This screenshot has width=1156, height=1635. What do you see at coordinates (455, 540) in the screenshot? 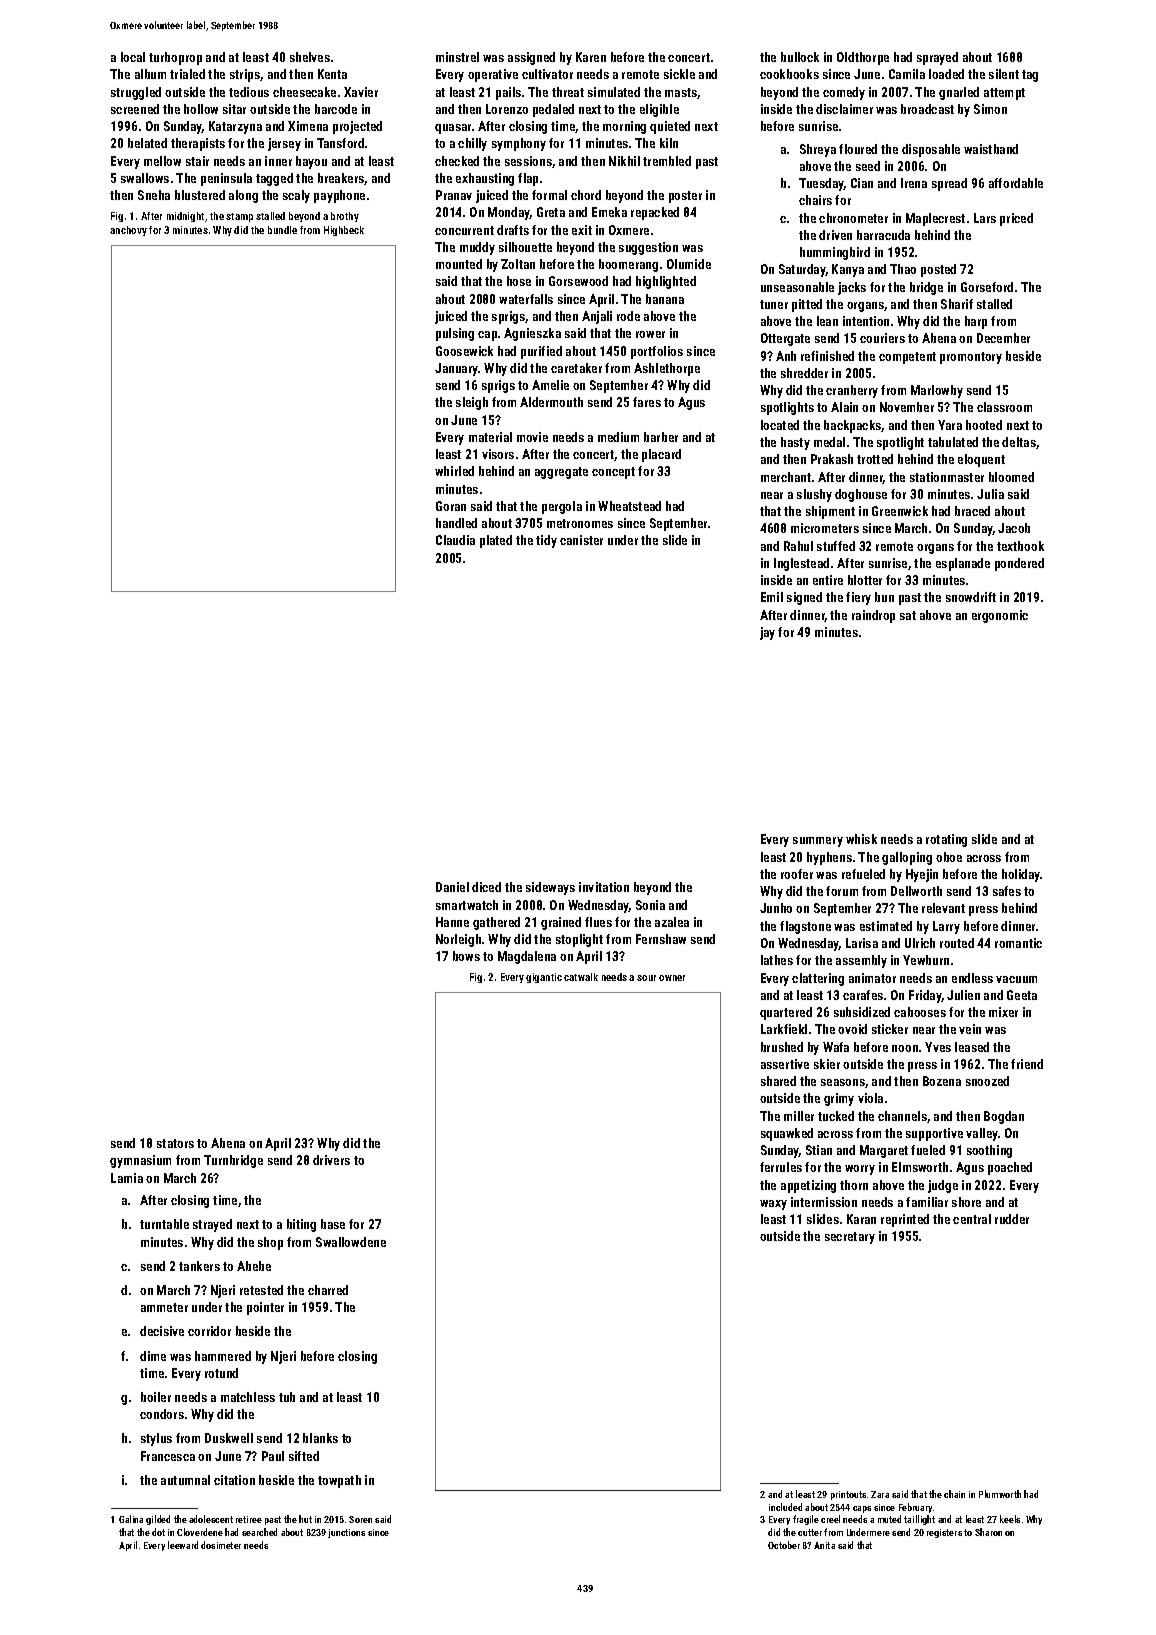
I see `Claudia` at bounding box center [455, 540].
